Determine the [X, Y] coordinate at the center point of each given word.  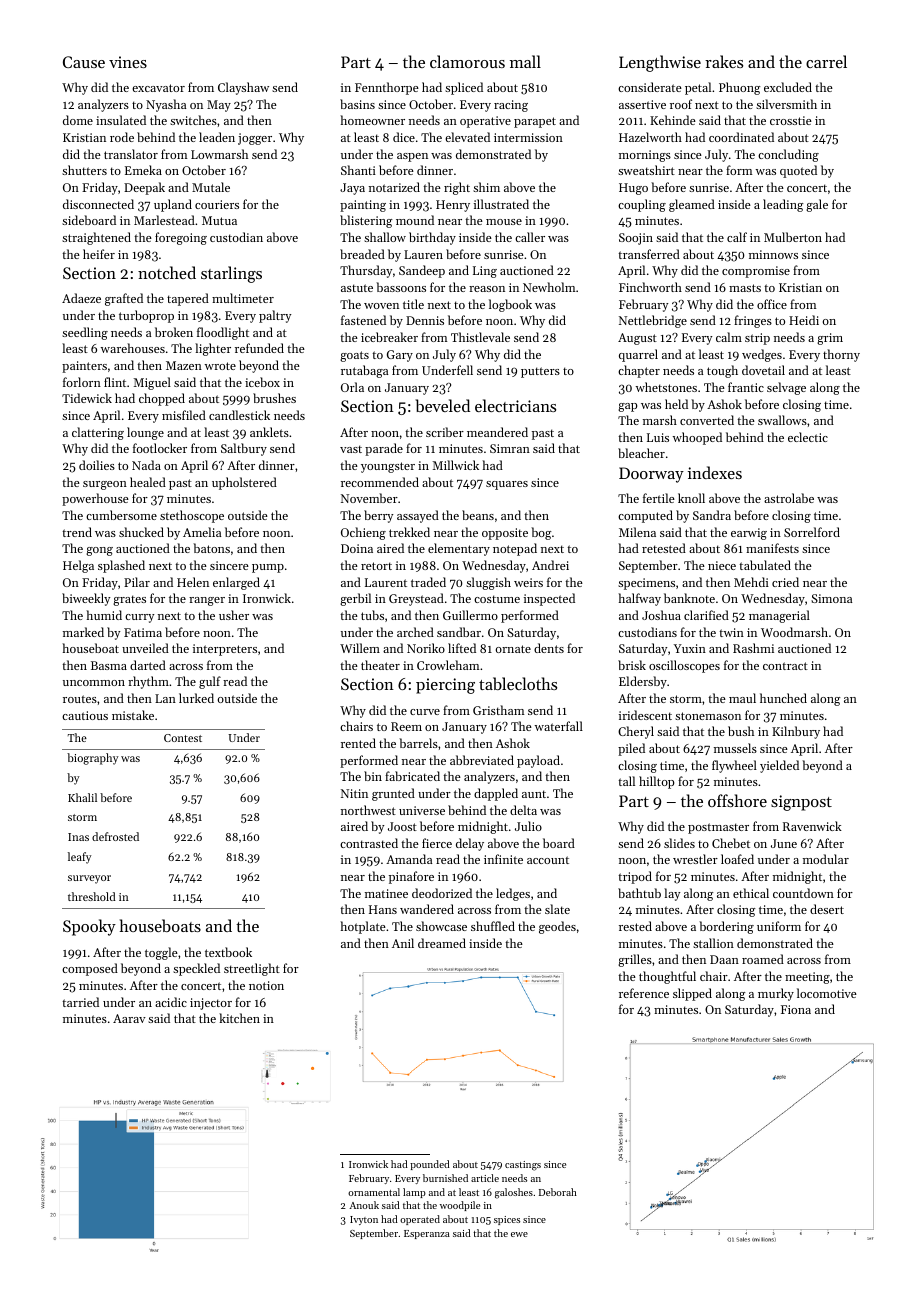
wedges [762, 355]
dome [78, 120]
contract [785, 666]
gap [627, 407]
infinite [503, 859]
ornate [513, 649]
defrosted [115, 836]
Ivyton [364, 1220]
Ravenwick [812, 826]
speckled [196, 969]
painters [84, 367]
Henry [453, 206]
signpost [801, 803]
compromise [756, 272]
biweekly [86, 599]
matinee [386, 893]
